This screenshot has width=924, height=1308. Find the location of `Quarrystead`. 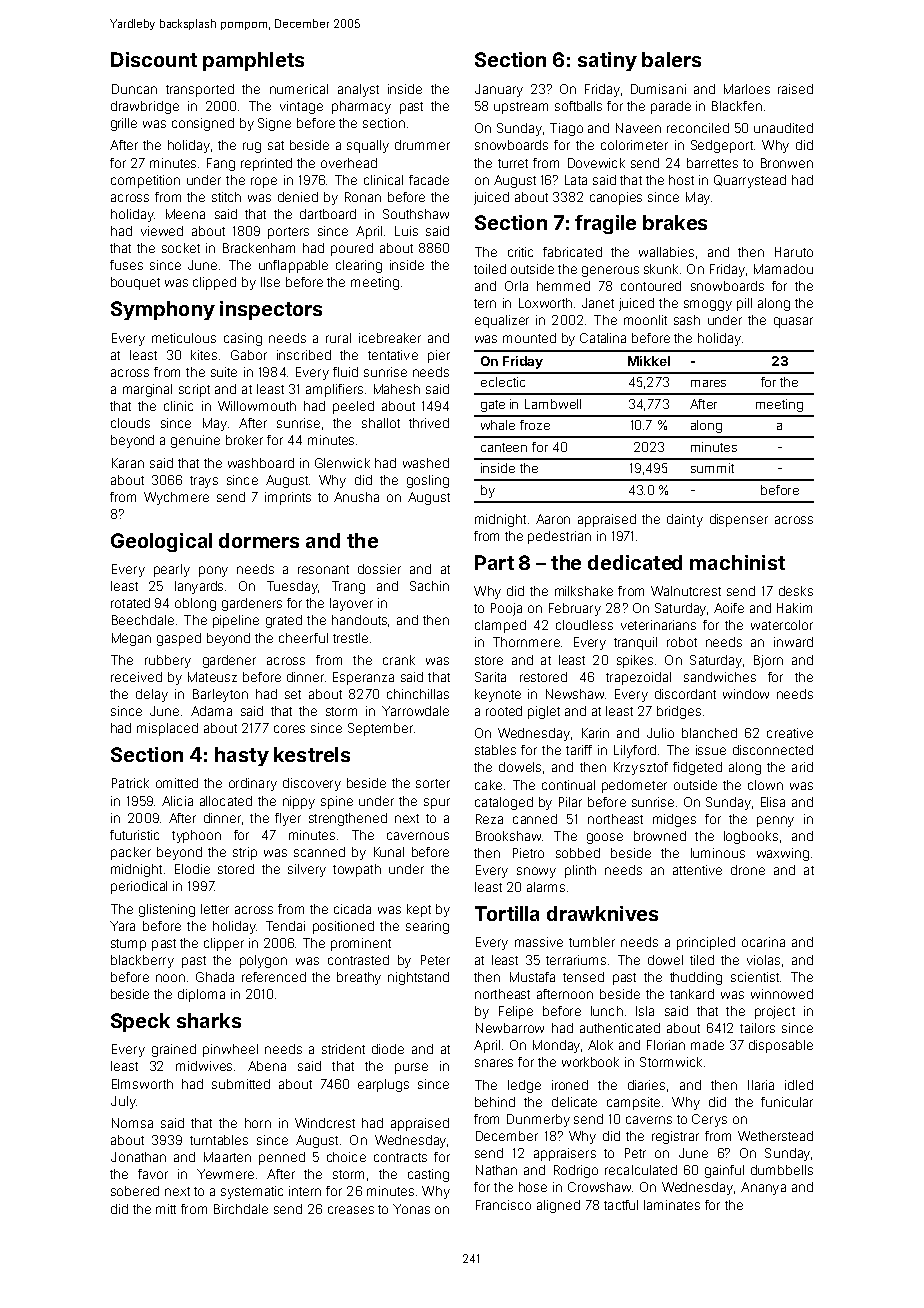

Quarrystead is located at coordinates (750, 181).
